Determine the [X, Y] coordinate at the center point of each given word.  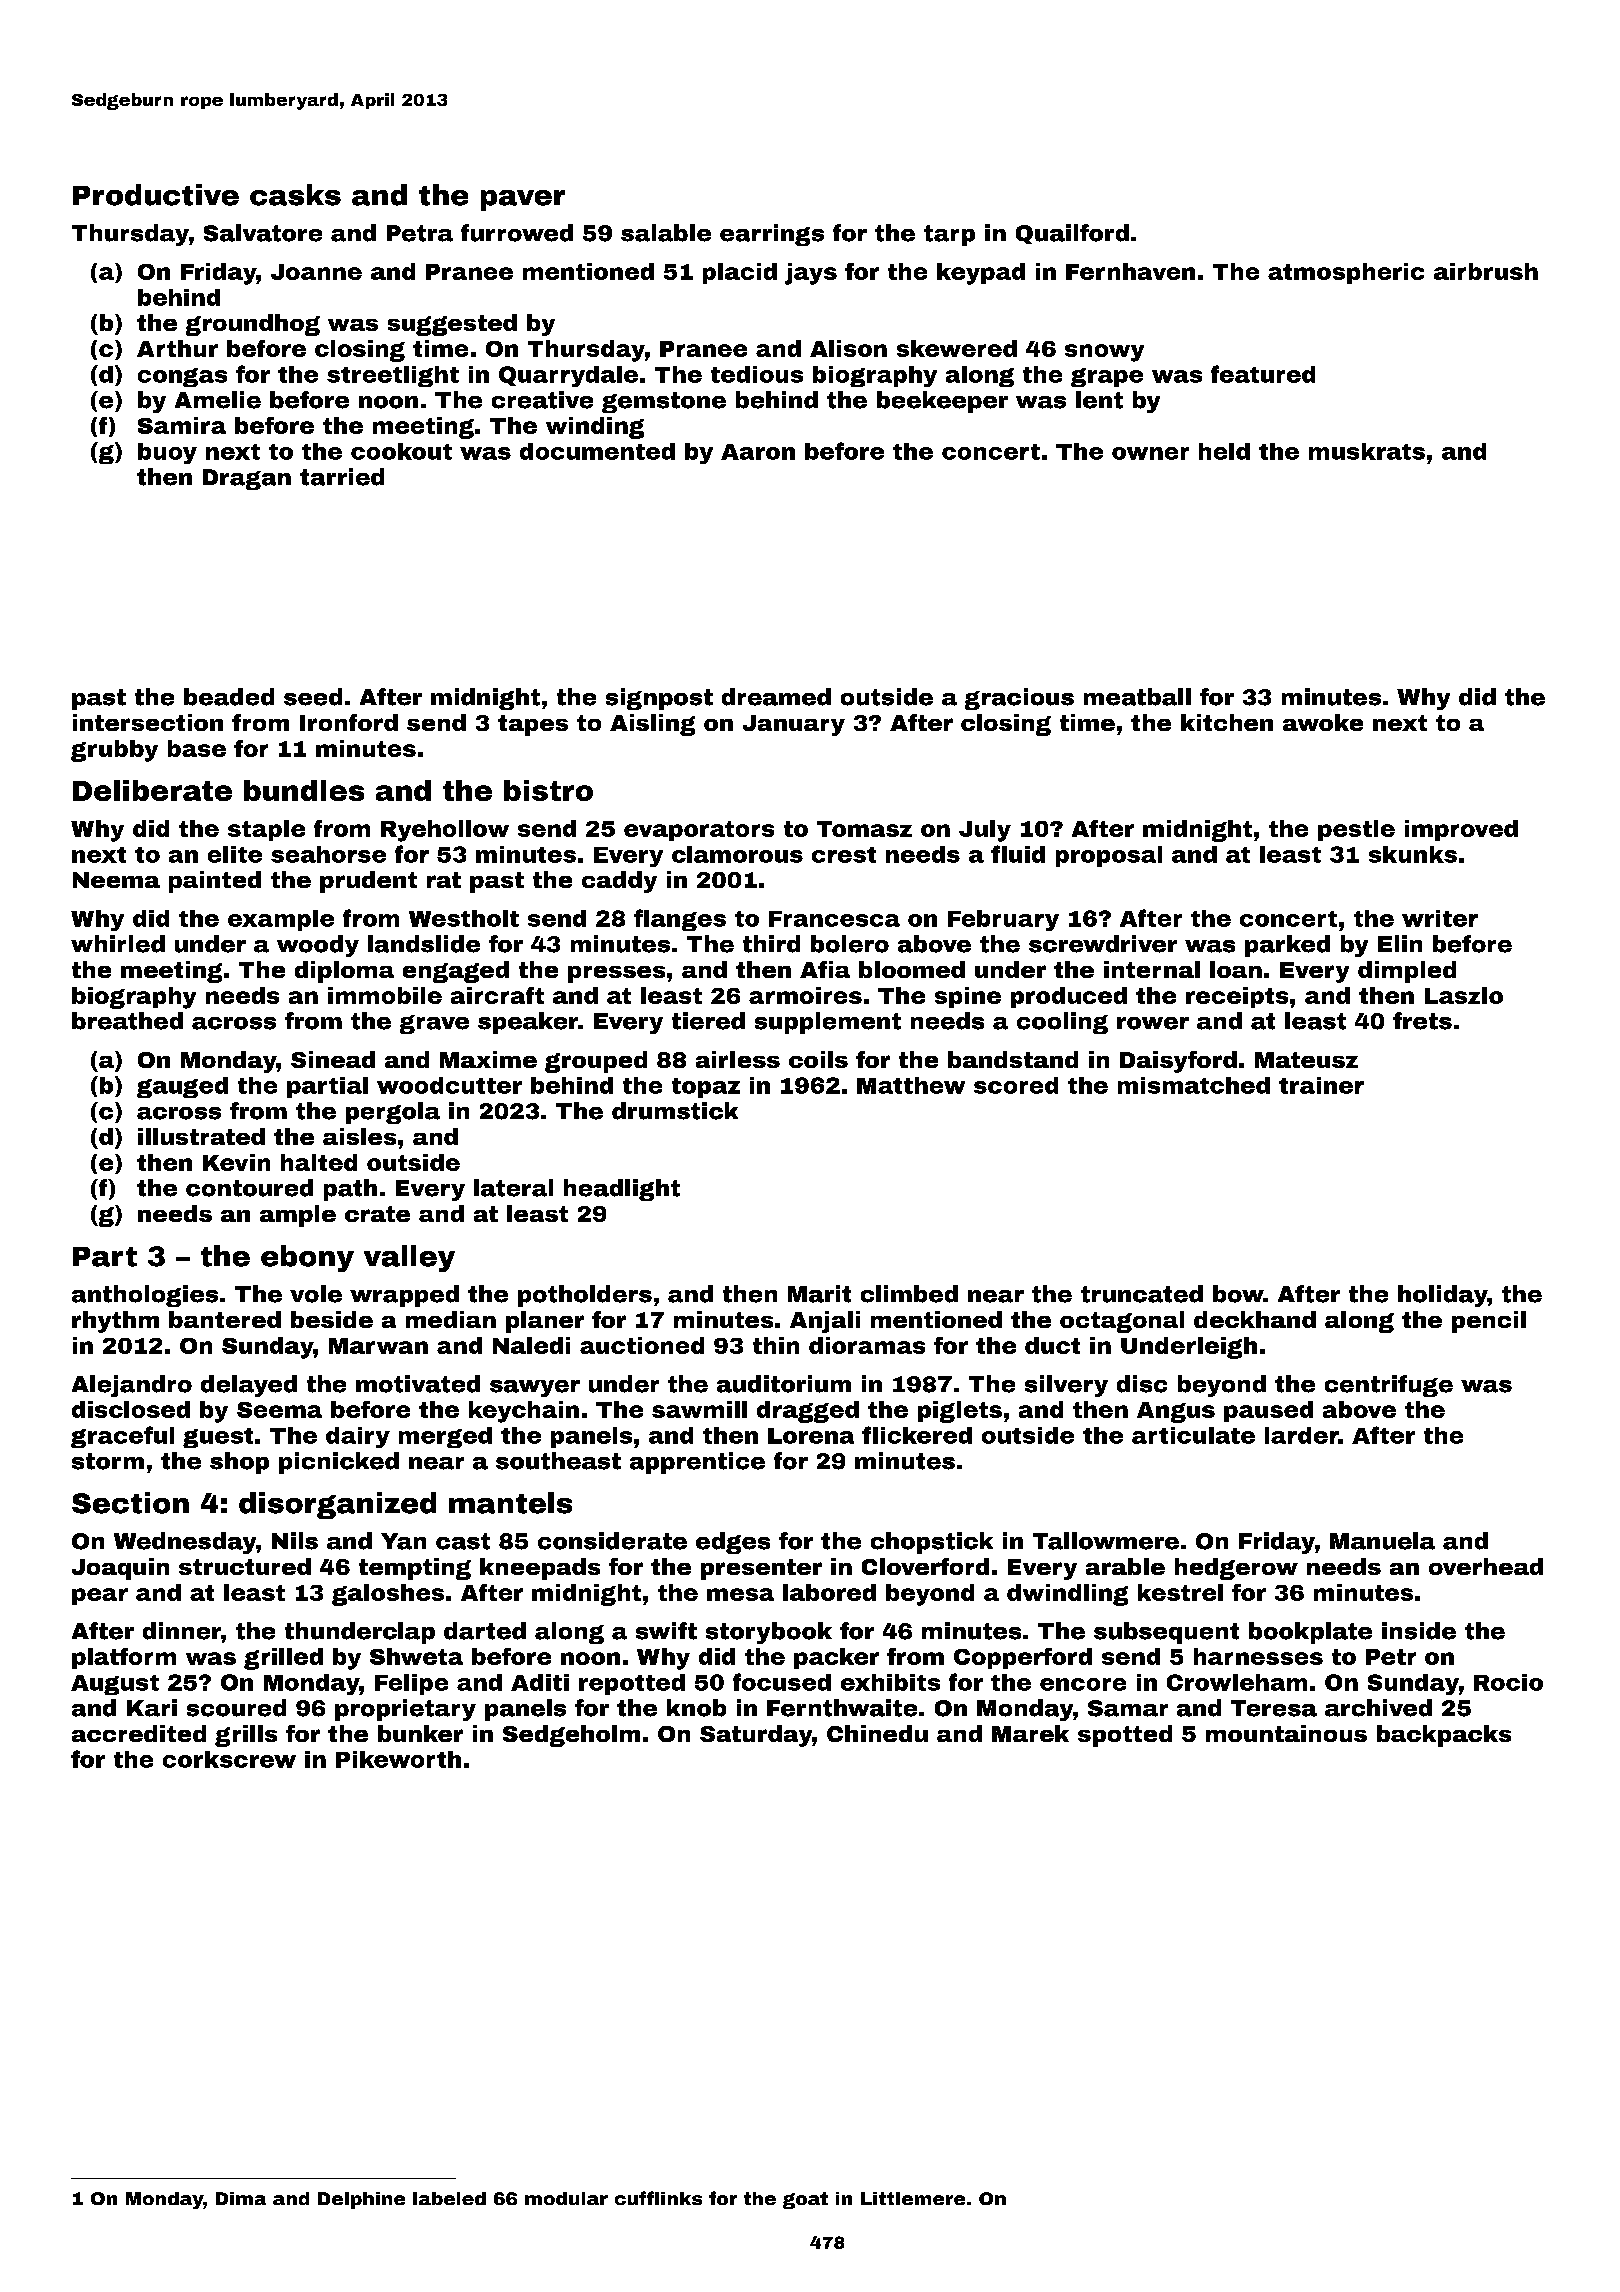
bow [1238, 1294]
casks [295, 195]
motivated [418, 1384]
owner [1150, 453]
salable [666, 233]
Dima [241, 2198]
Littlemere [913, 2198]
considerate [612, 1541]
